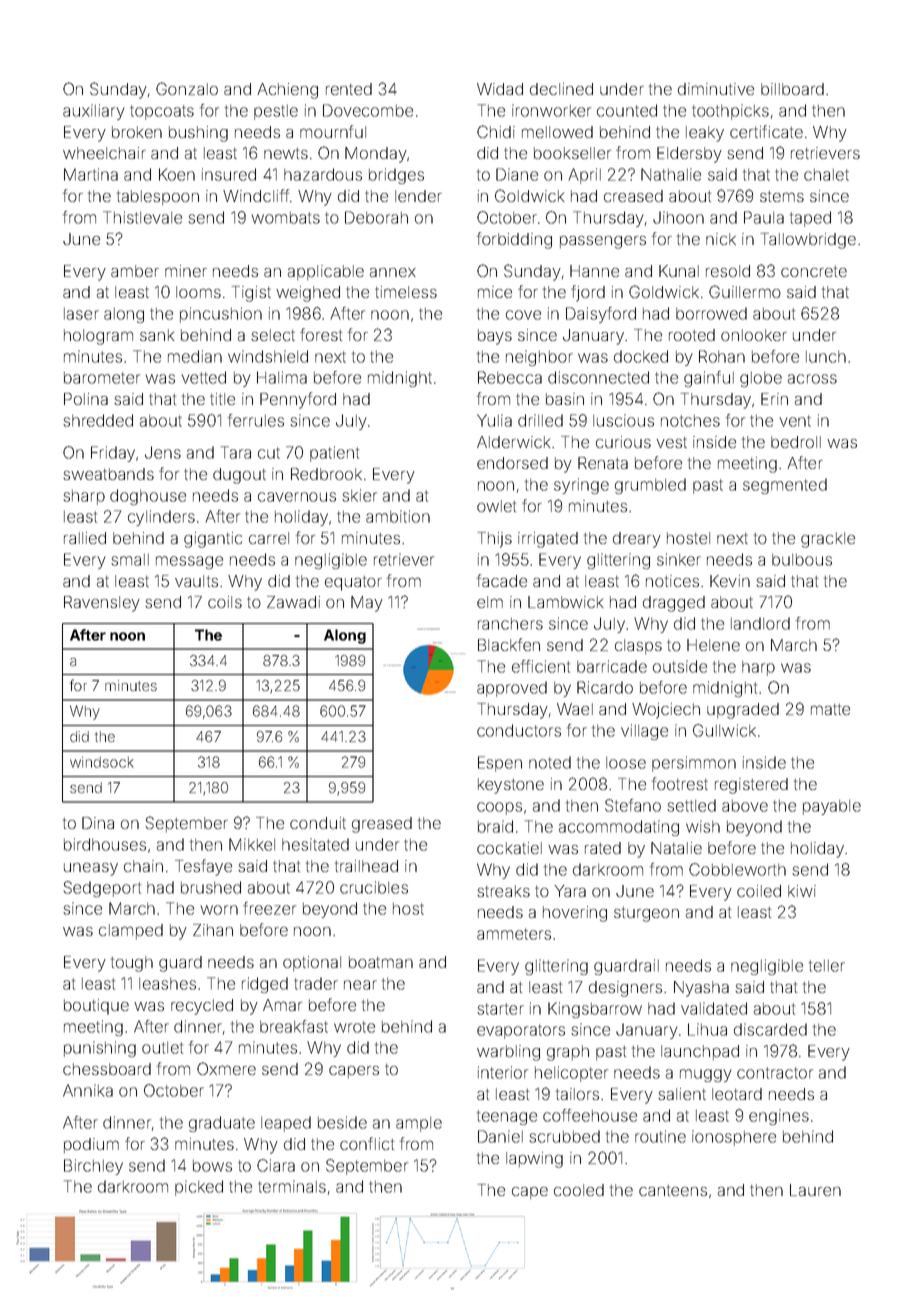 Image resolution: width=924 pixels, height=1308 pixels. I want to click on Zihan, so click(213, 930).
